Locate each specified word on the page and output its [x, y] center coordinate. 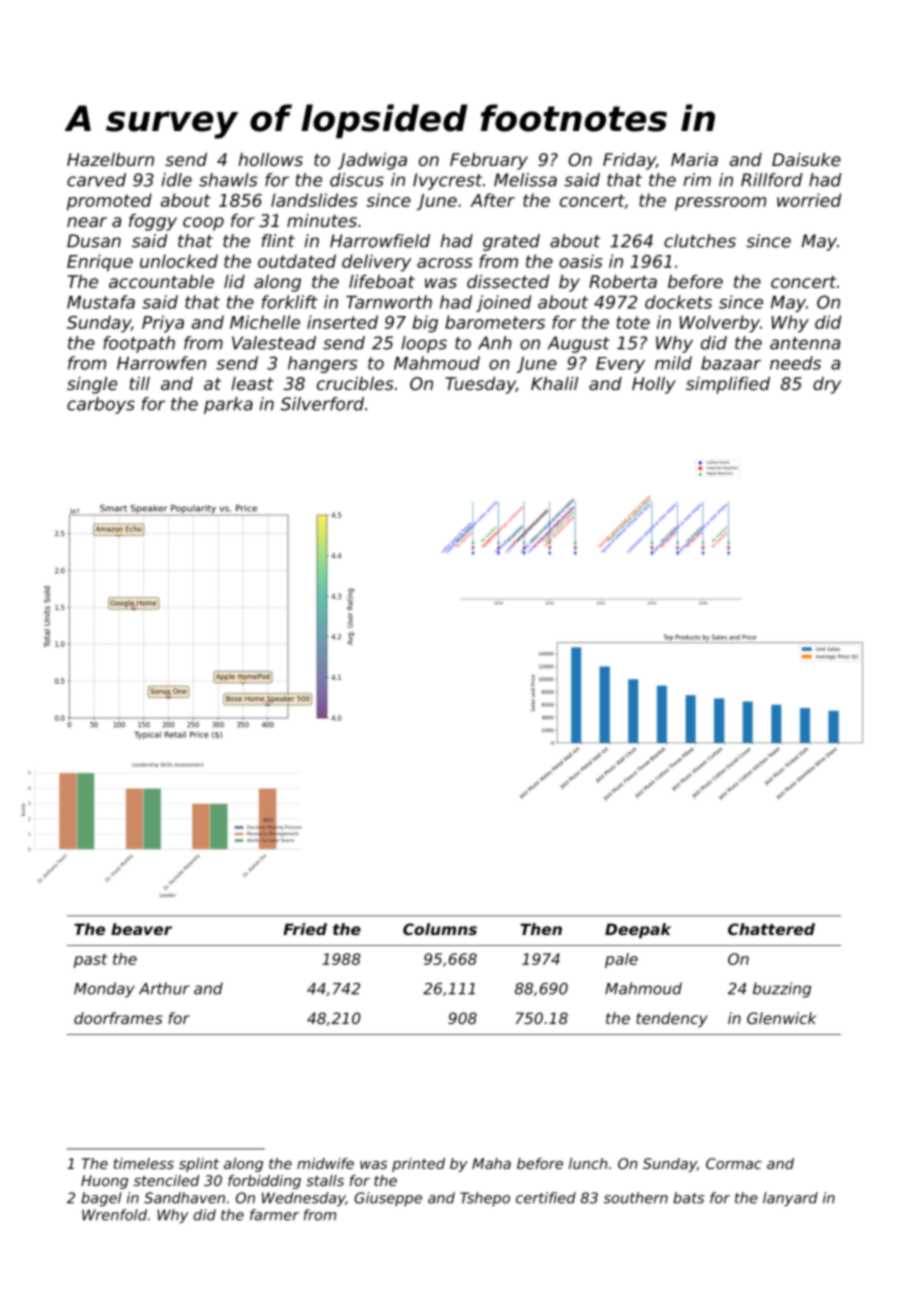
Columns [440, 929]
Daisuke [806, 159]
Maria [694, 159]
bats [688, 1198]
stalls [325, 1180]
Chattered [771, 929]
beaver [141, 929]
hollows [270, 159]
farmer [274, 1215]
